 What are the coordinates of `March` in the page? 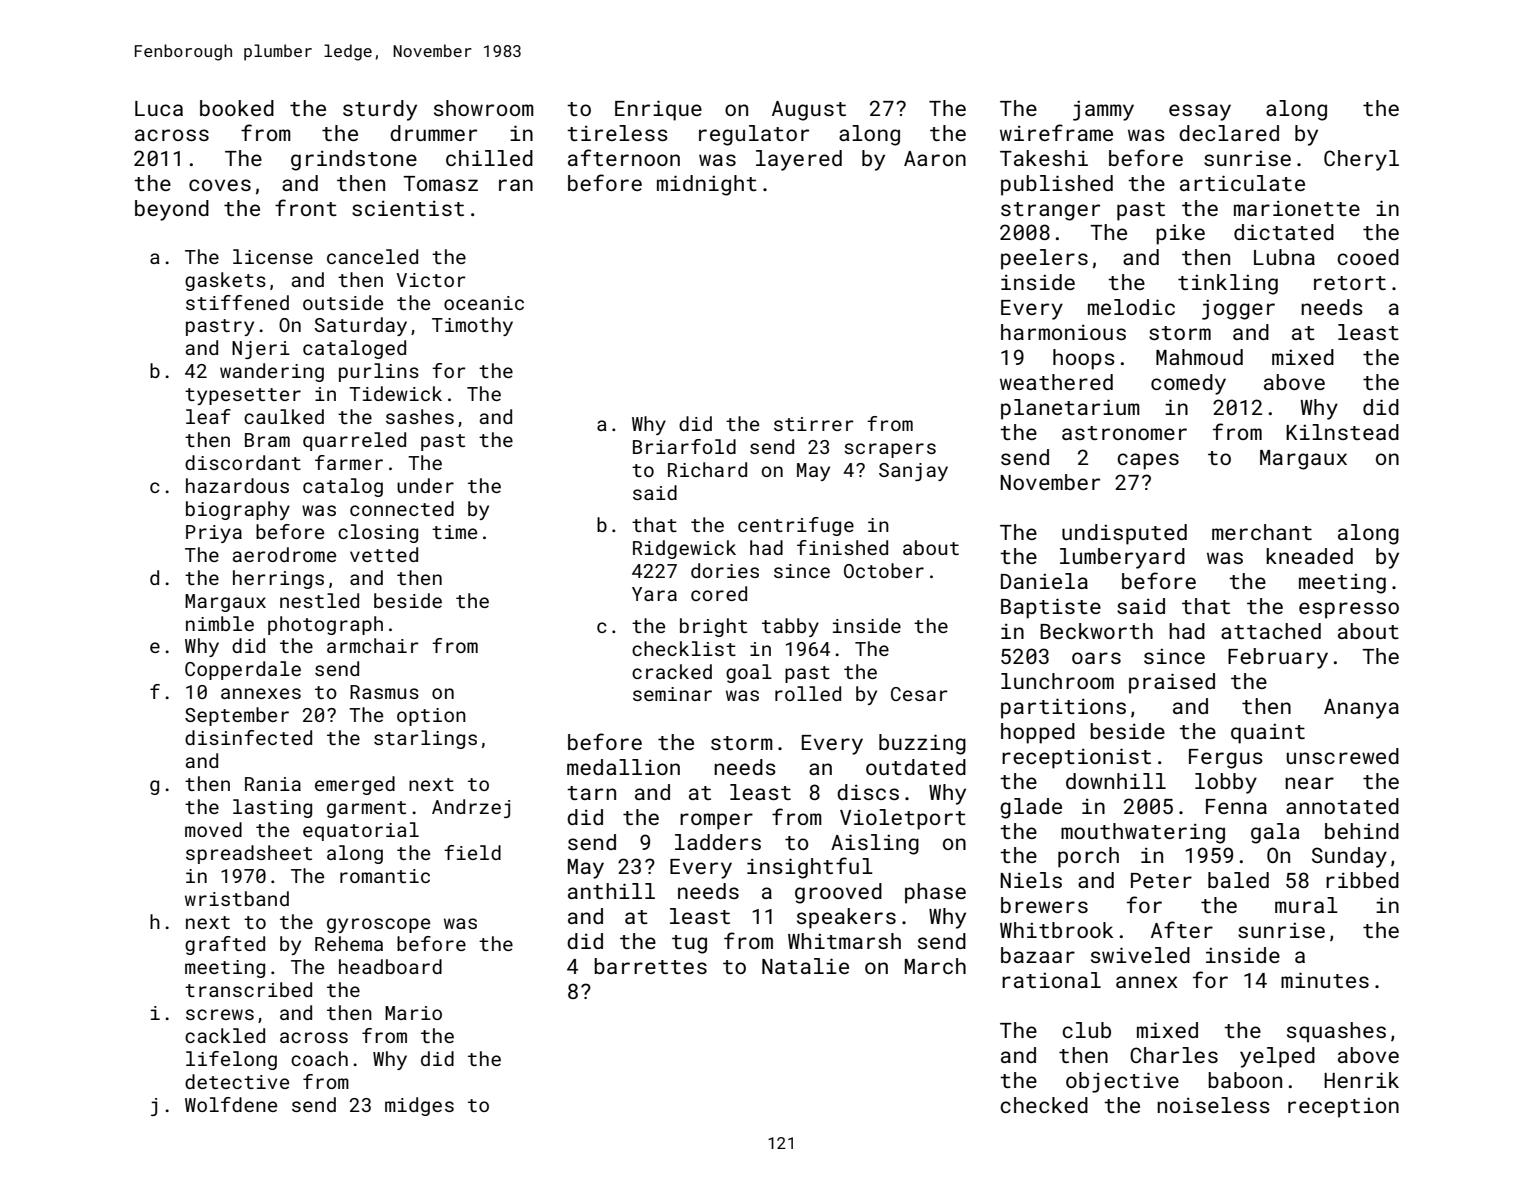 It's located at (935, 966).
